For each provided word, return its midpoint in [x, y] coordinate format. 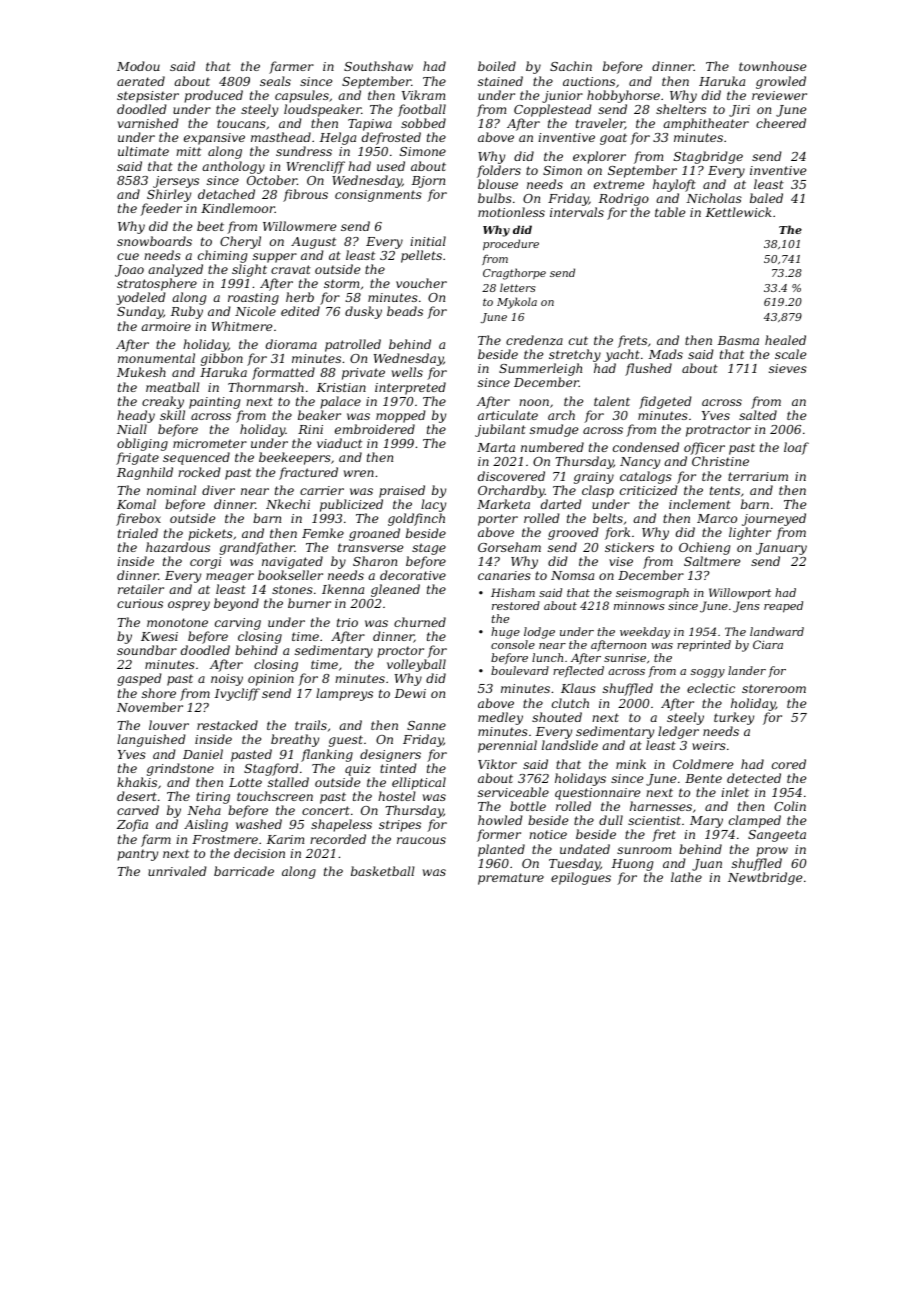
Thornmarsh [266, 387]
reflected [578, 671]
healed [785, 340]
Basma [738, 340]
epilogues [581, 878]
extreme [619, 184]
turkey [734, 718]
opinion [271, 680]
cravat [291, 269]
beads [405, 311]
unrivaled [177, 871]
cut [578, 340]
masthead [281, 137]
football [422, 110]
